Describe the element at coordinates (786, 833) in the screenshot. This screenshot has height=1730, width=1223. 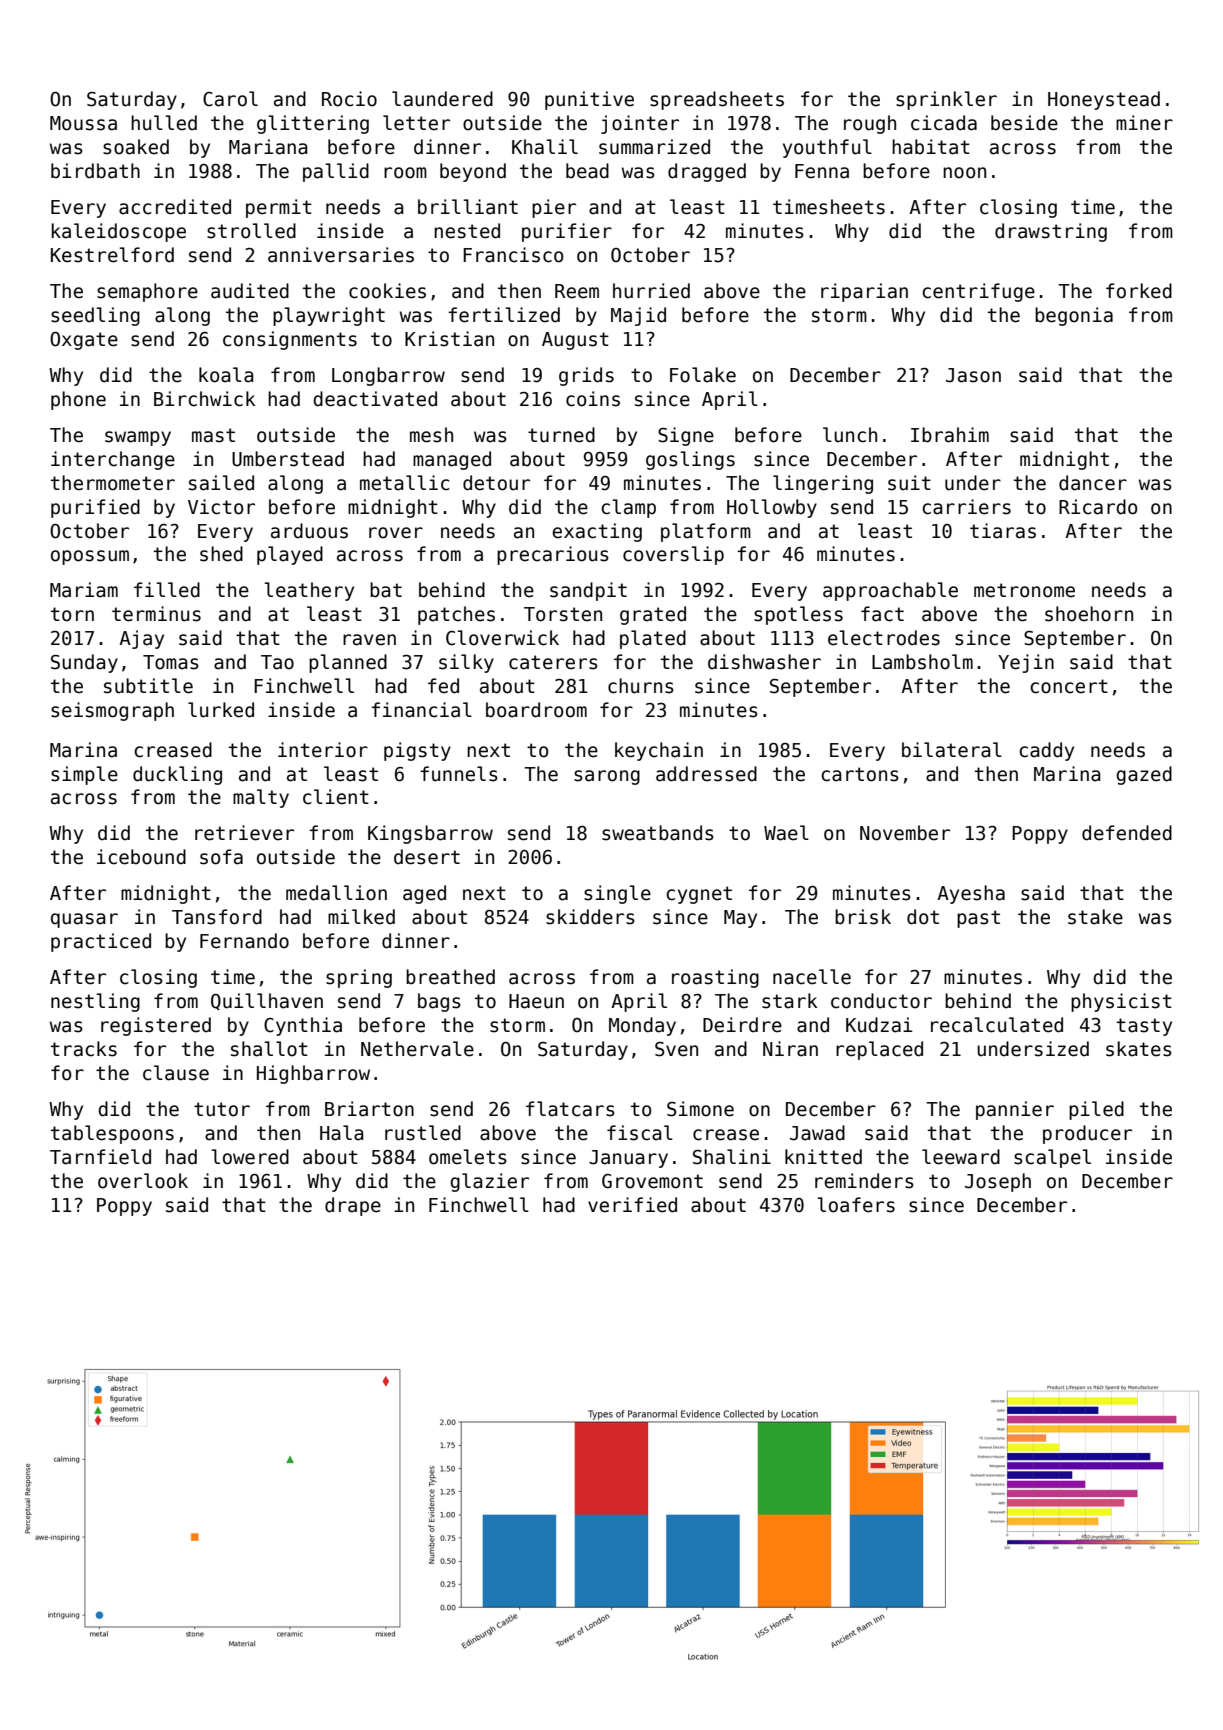
I see `Wael` at that location.
